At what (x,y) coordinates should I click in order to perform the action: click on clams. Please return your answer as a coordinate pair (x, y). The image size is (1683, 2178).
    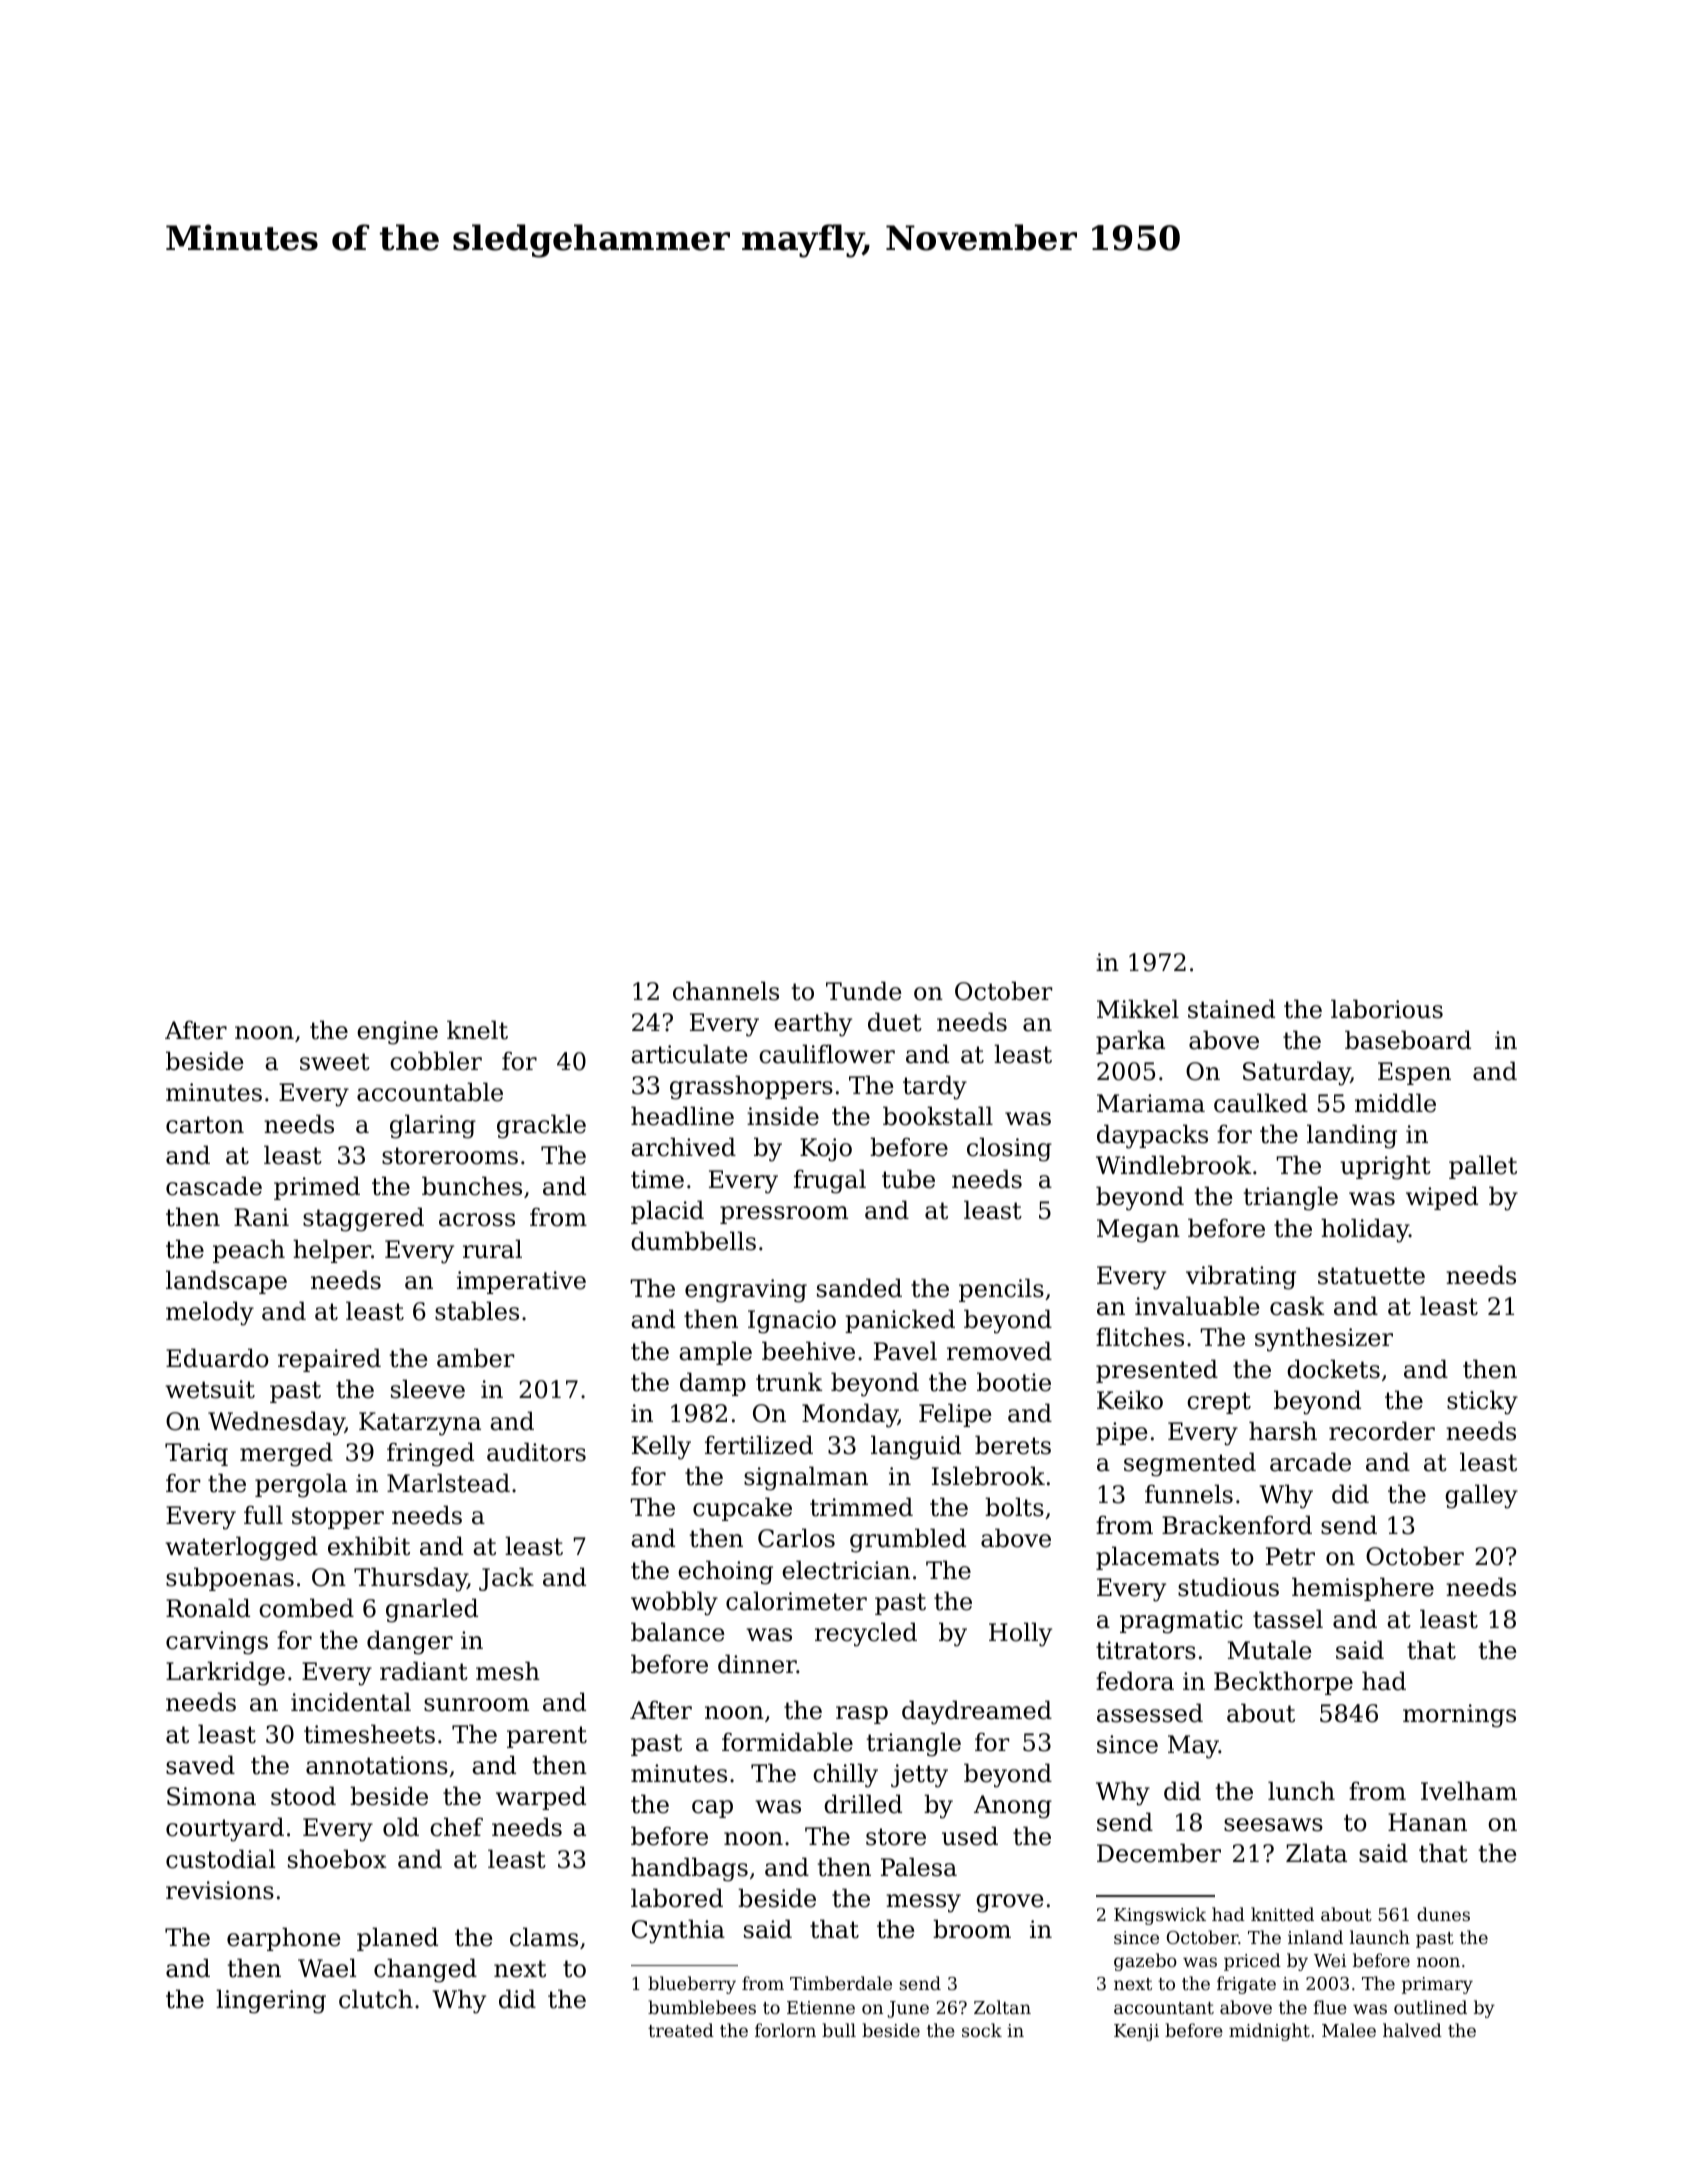
    Looking at the image, I should click on (544, 1937).
